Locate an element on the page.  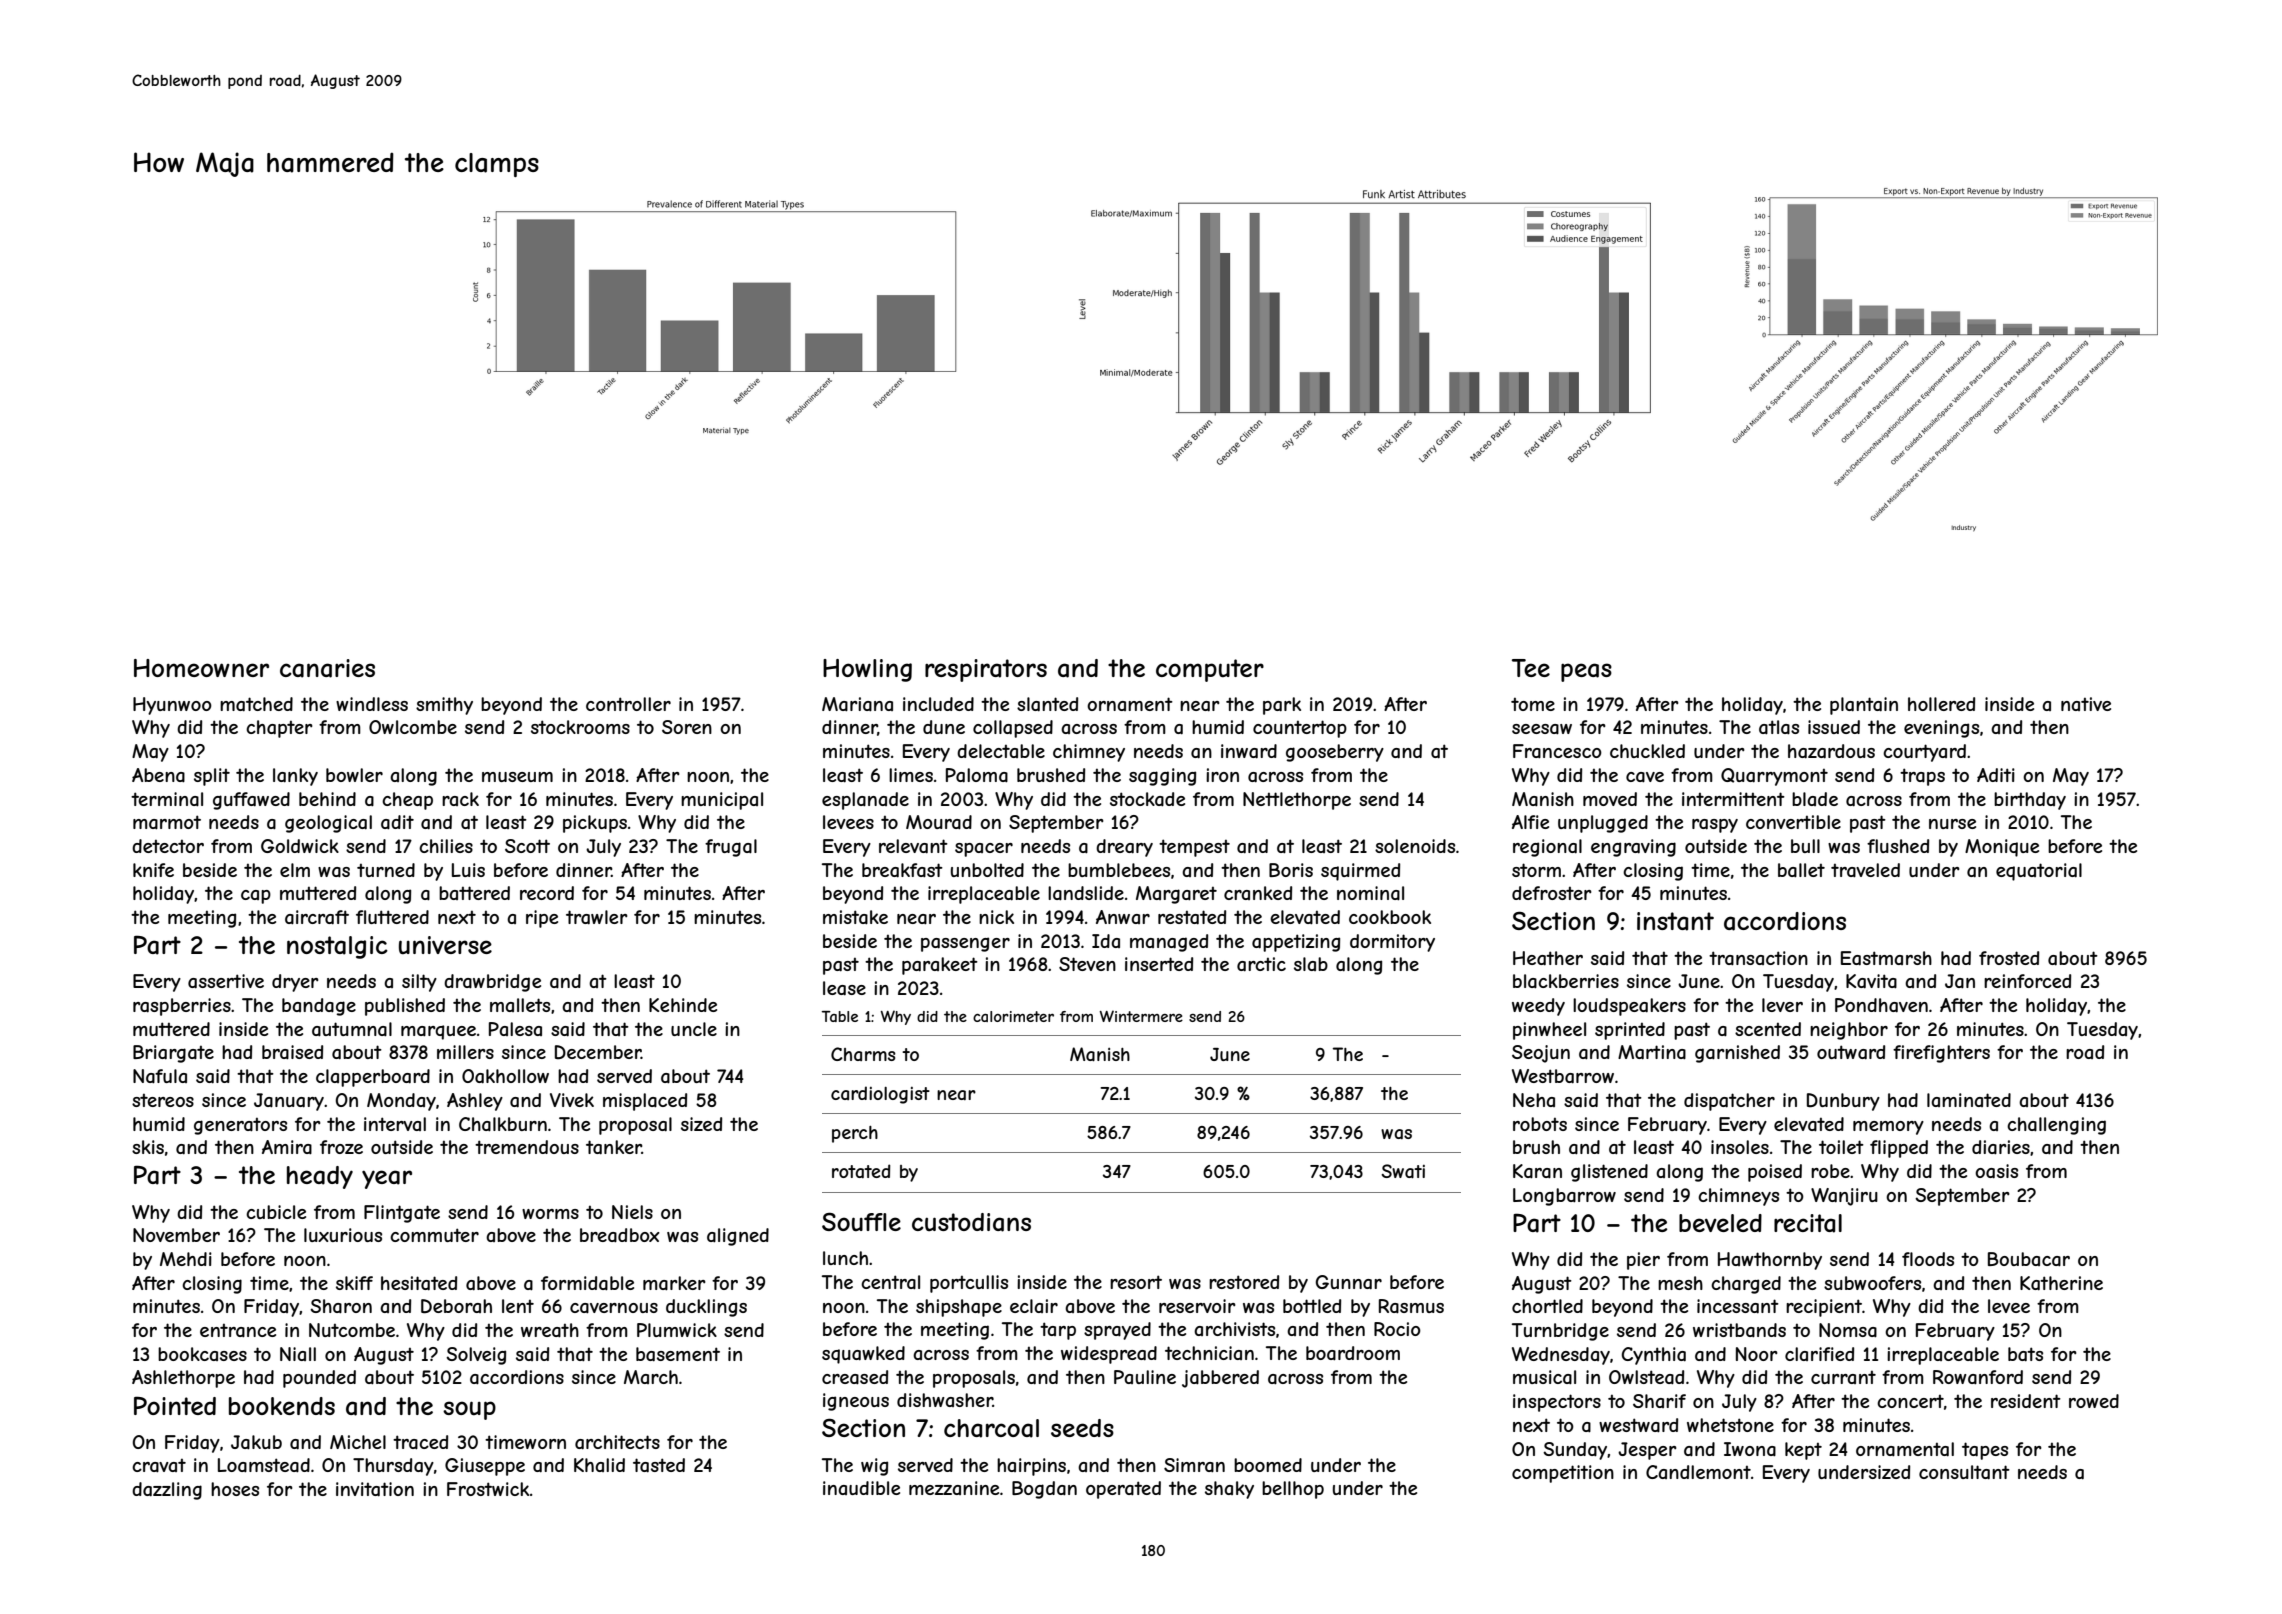
matched is located at coordinates (256, 704).
